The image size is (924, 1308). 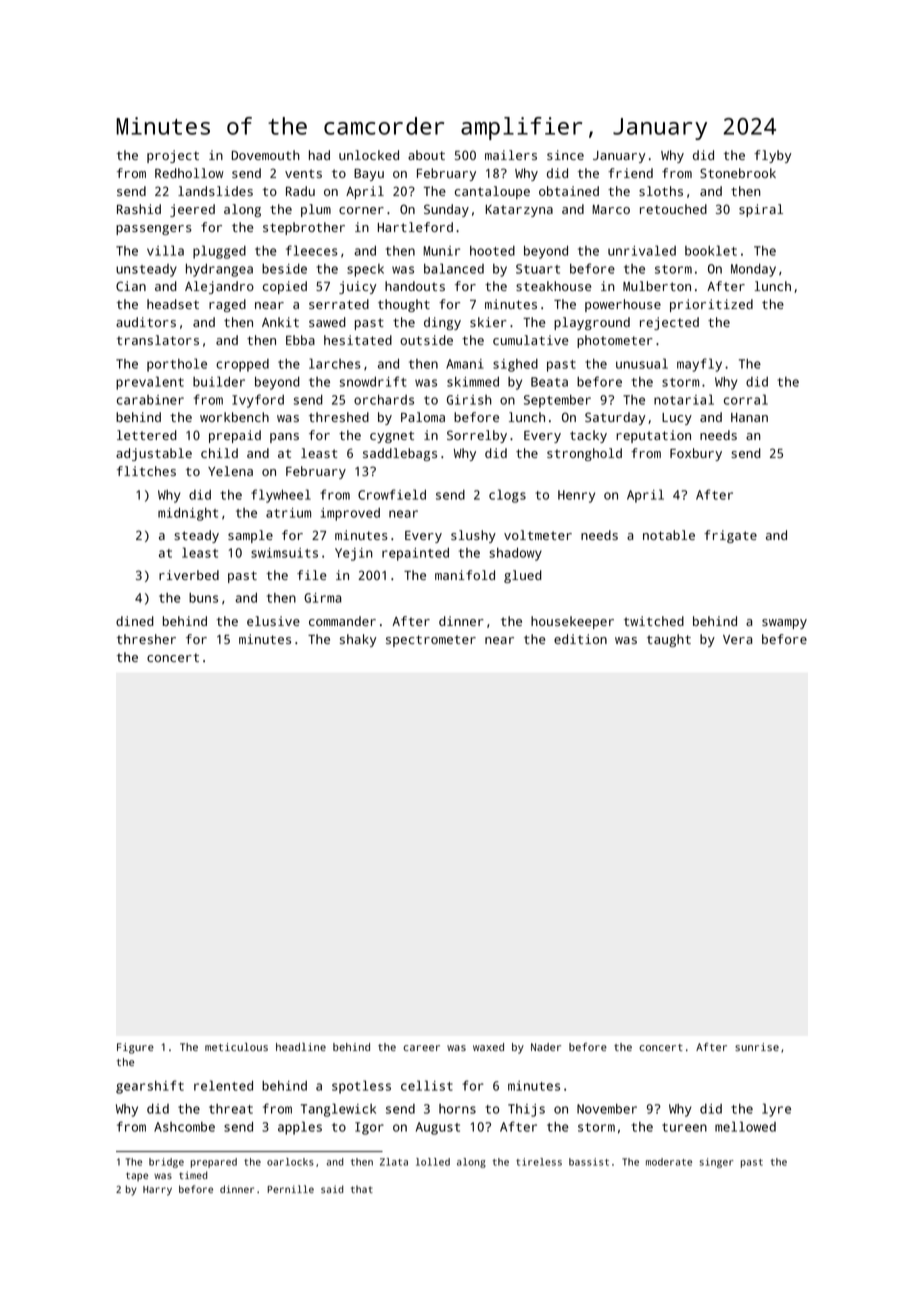 I want to click on friend, so click(x=630, y=173).
